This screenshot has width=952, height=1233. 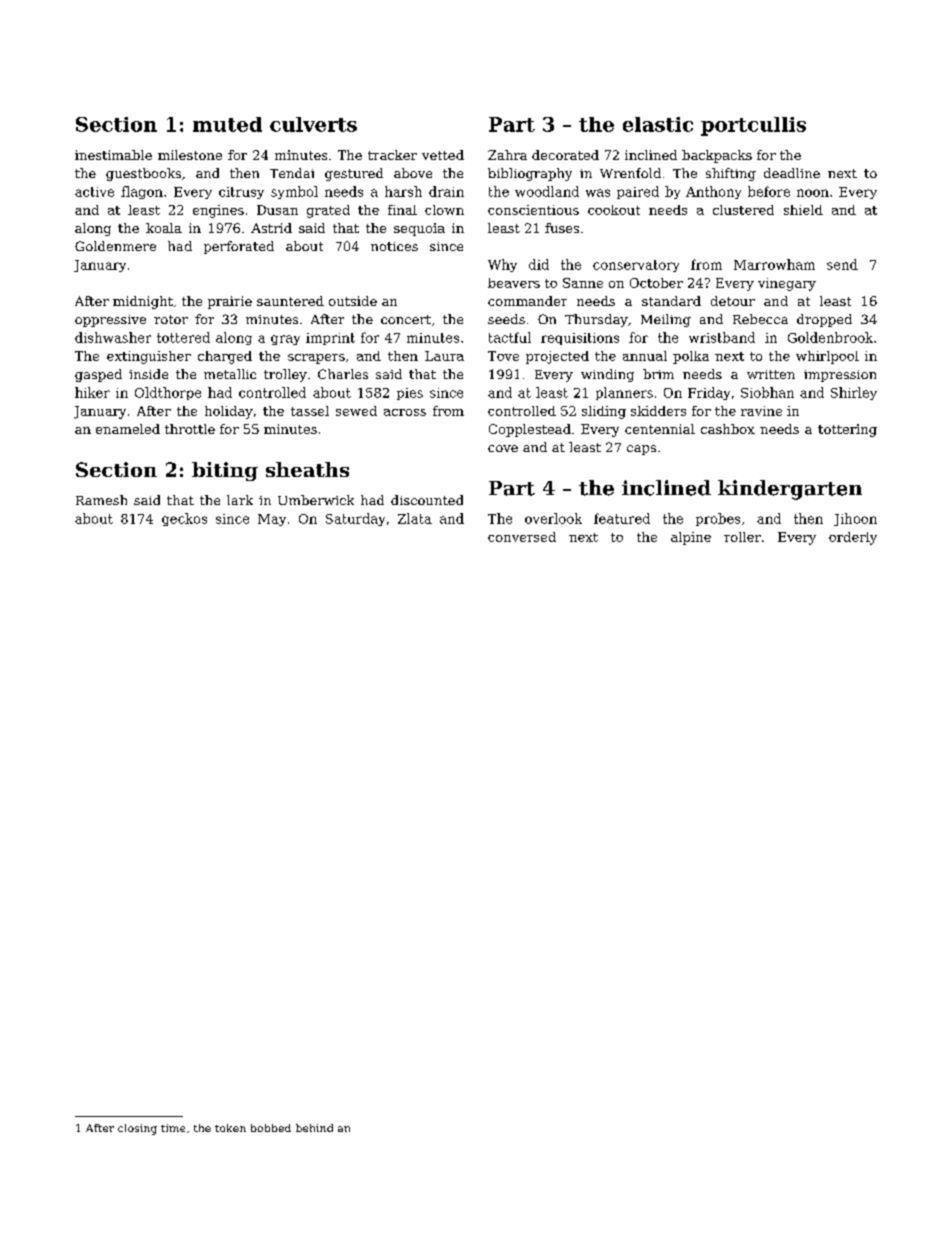 I want to click on closing, so click(x=137, y=1129).
